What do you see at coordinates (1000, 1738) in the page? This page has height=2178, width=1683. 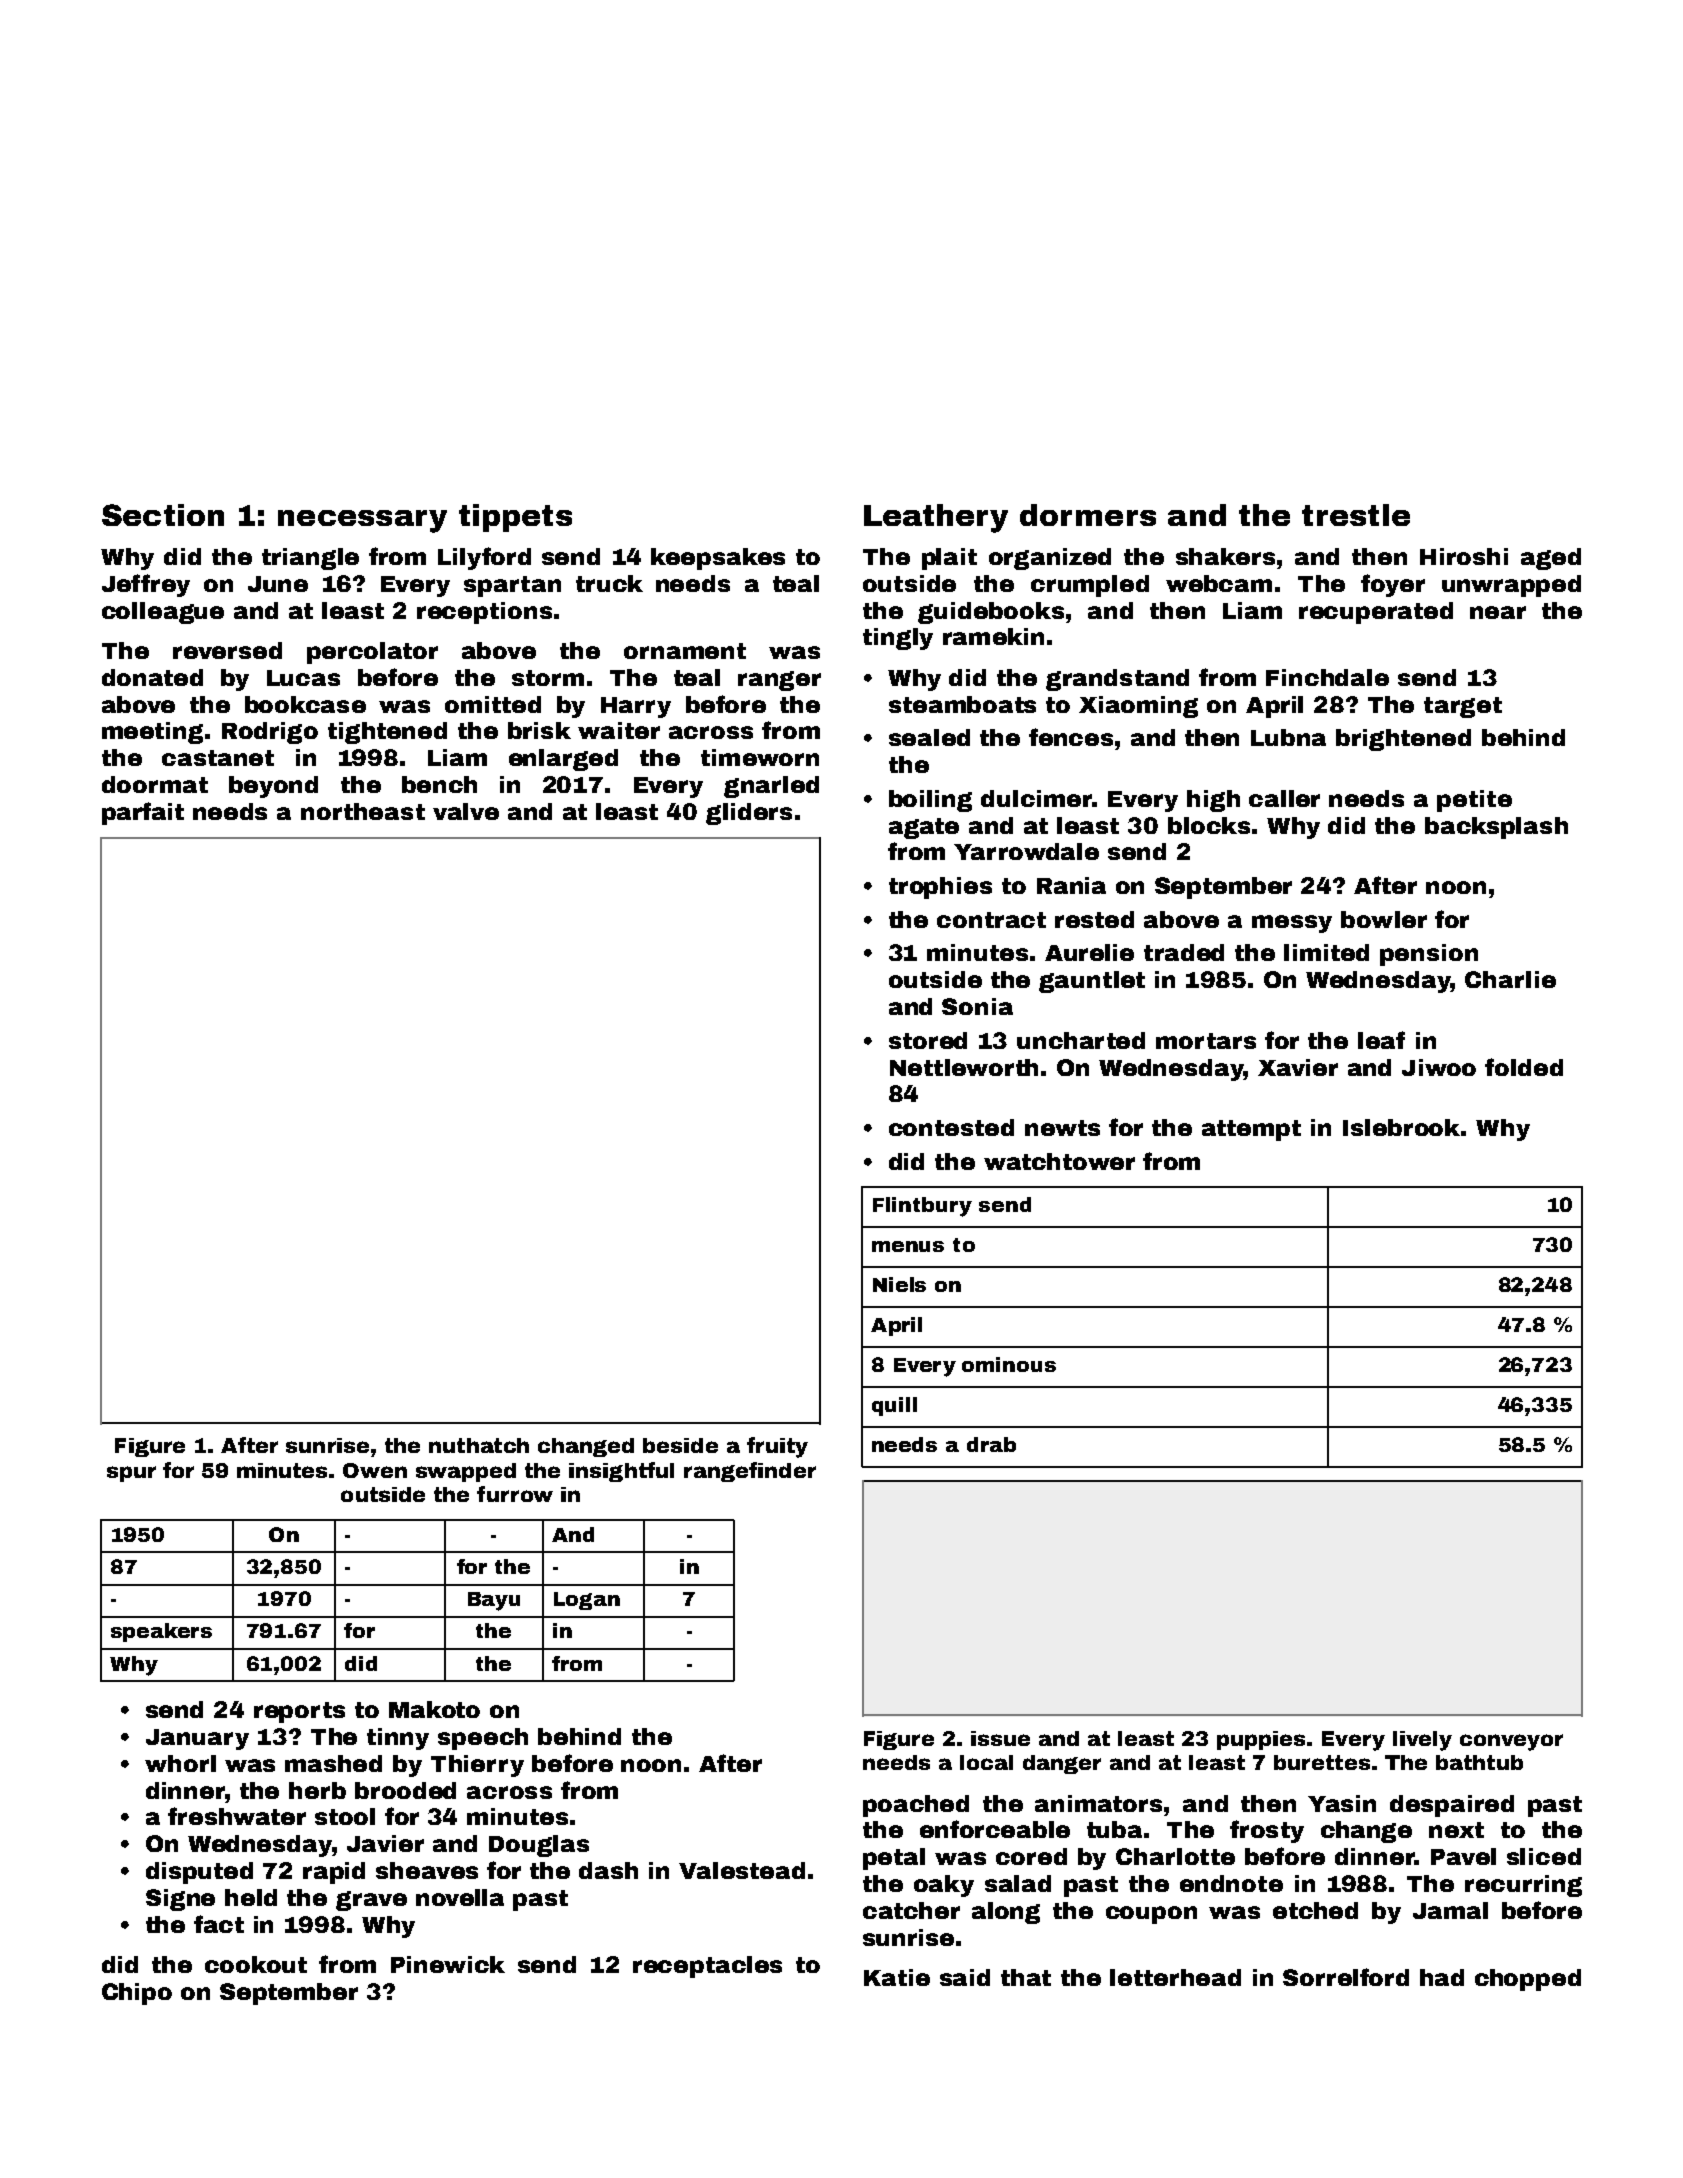 I see `issue` at bounding box center [1000, 1738].
